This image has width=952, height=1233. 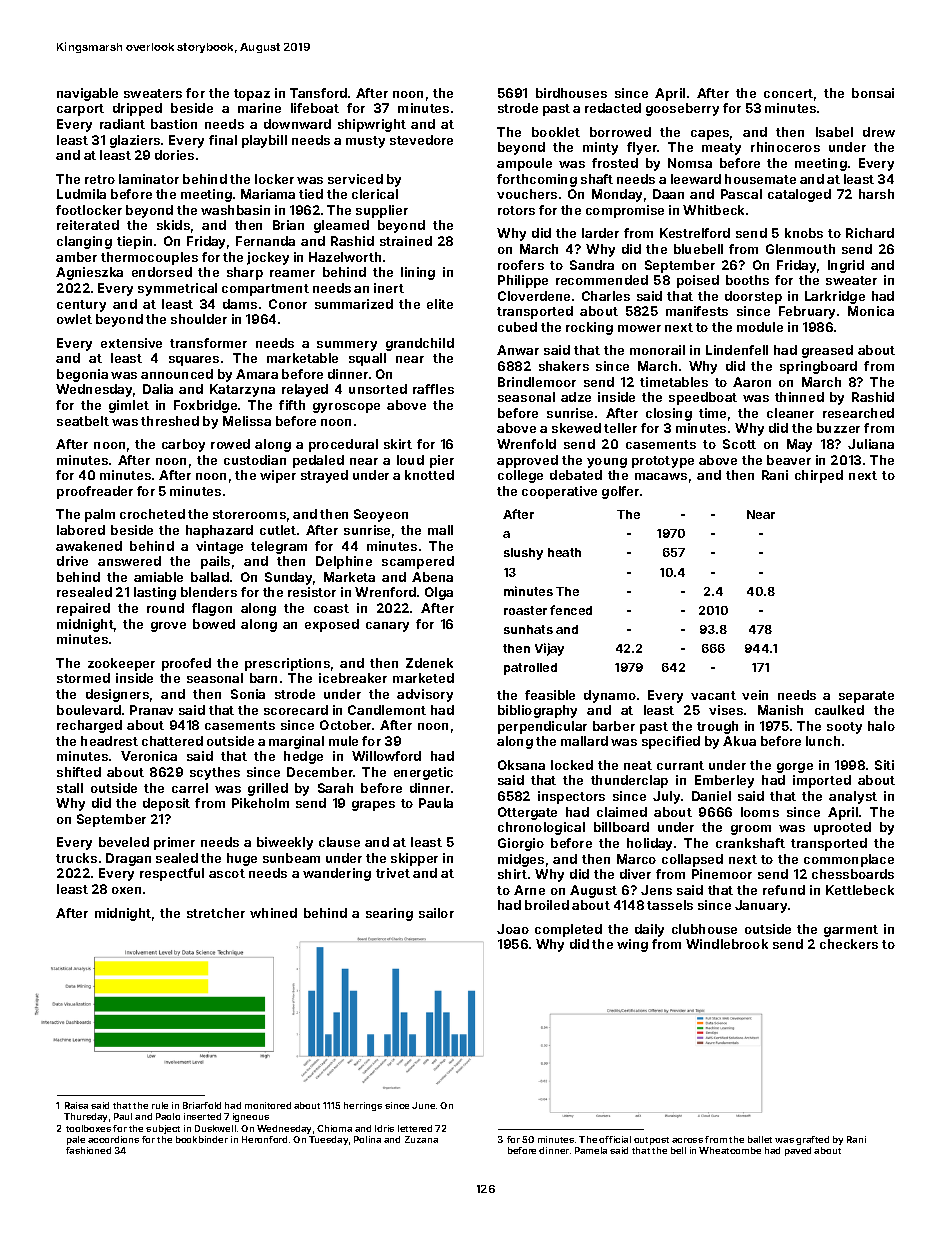 I want to click on serviced, so click(x=355, y=179).
